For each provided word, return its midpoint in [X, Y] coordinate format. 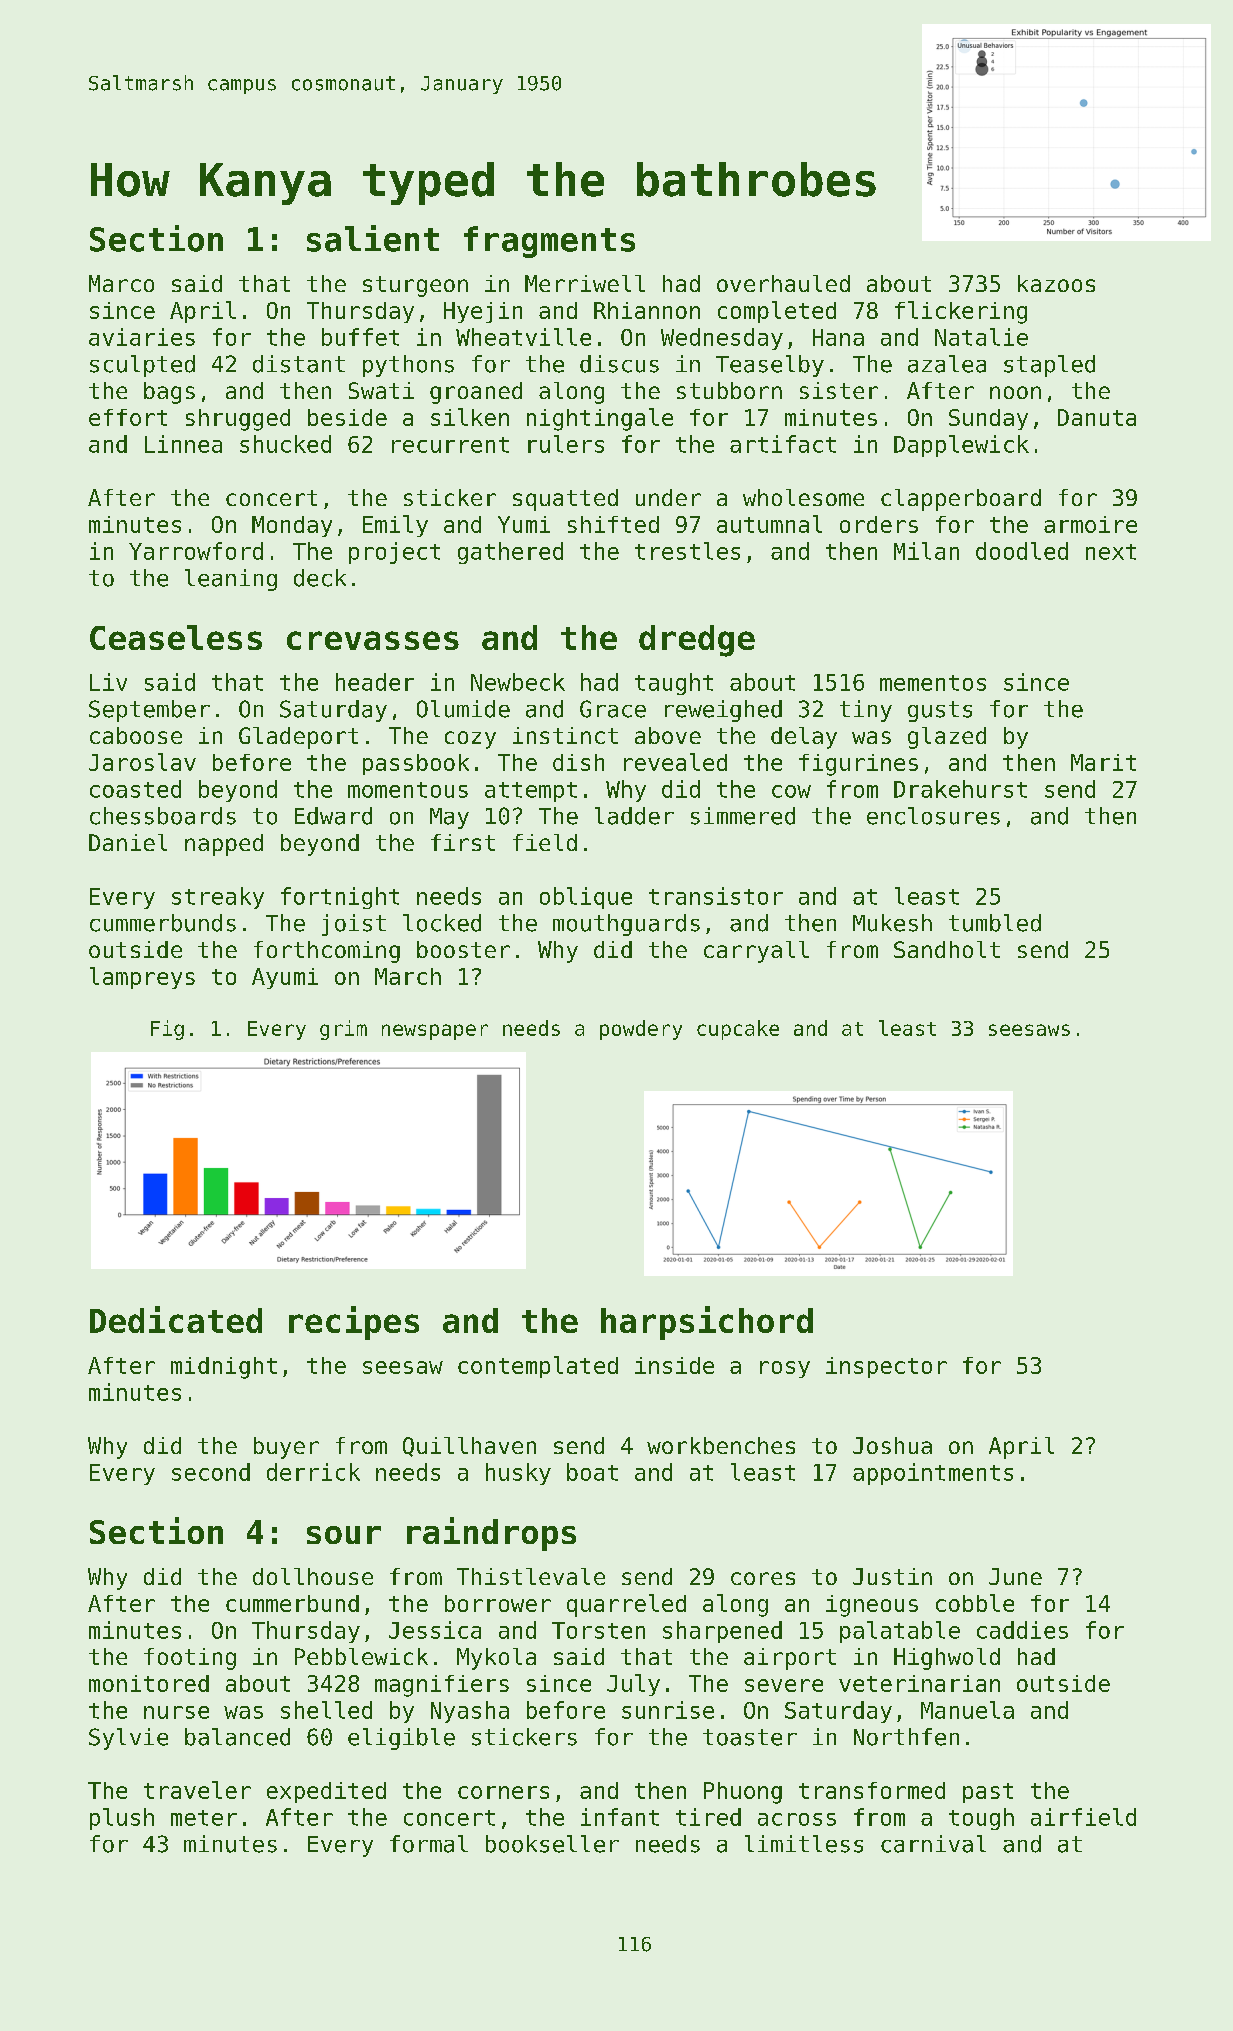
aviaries [142, 337]
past [988, 1793]
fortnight [340, 898]
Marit [1103, 762]
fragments [549, 242]
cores [763, 1578]
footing [190, 1659]
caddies [1022, 1630]
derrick [313, 1472]
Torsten [598, 1630]
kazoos [1056, 283]
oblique [586, 898]
